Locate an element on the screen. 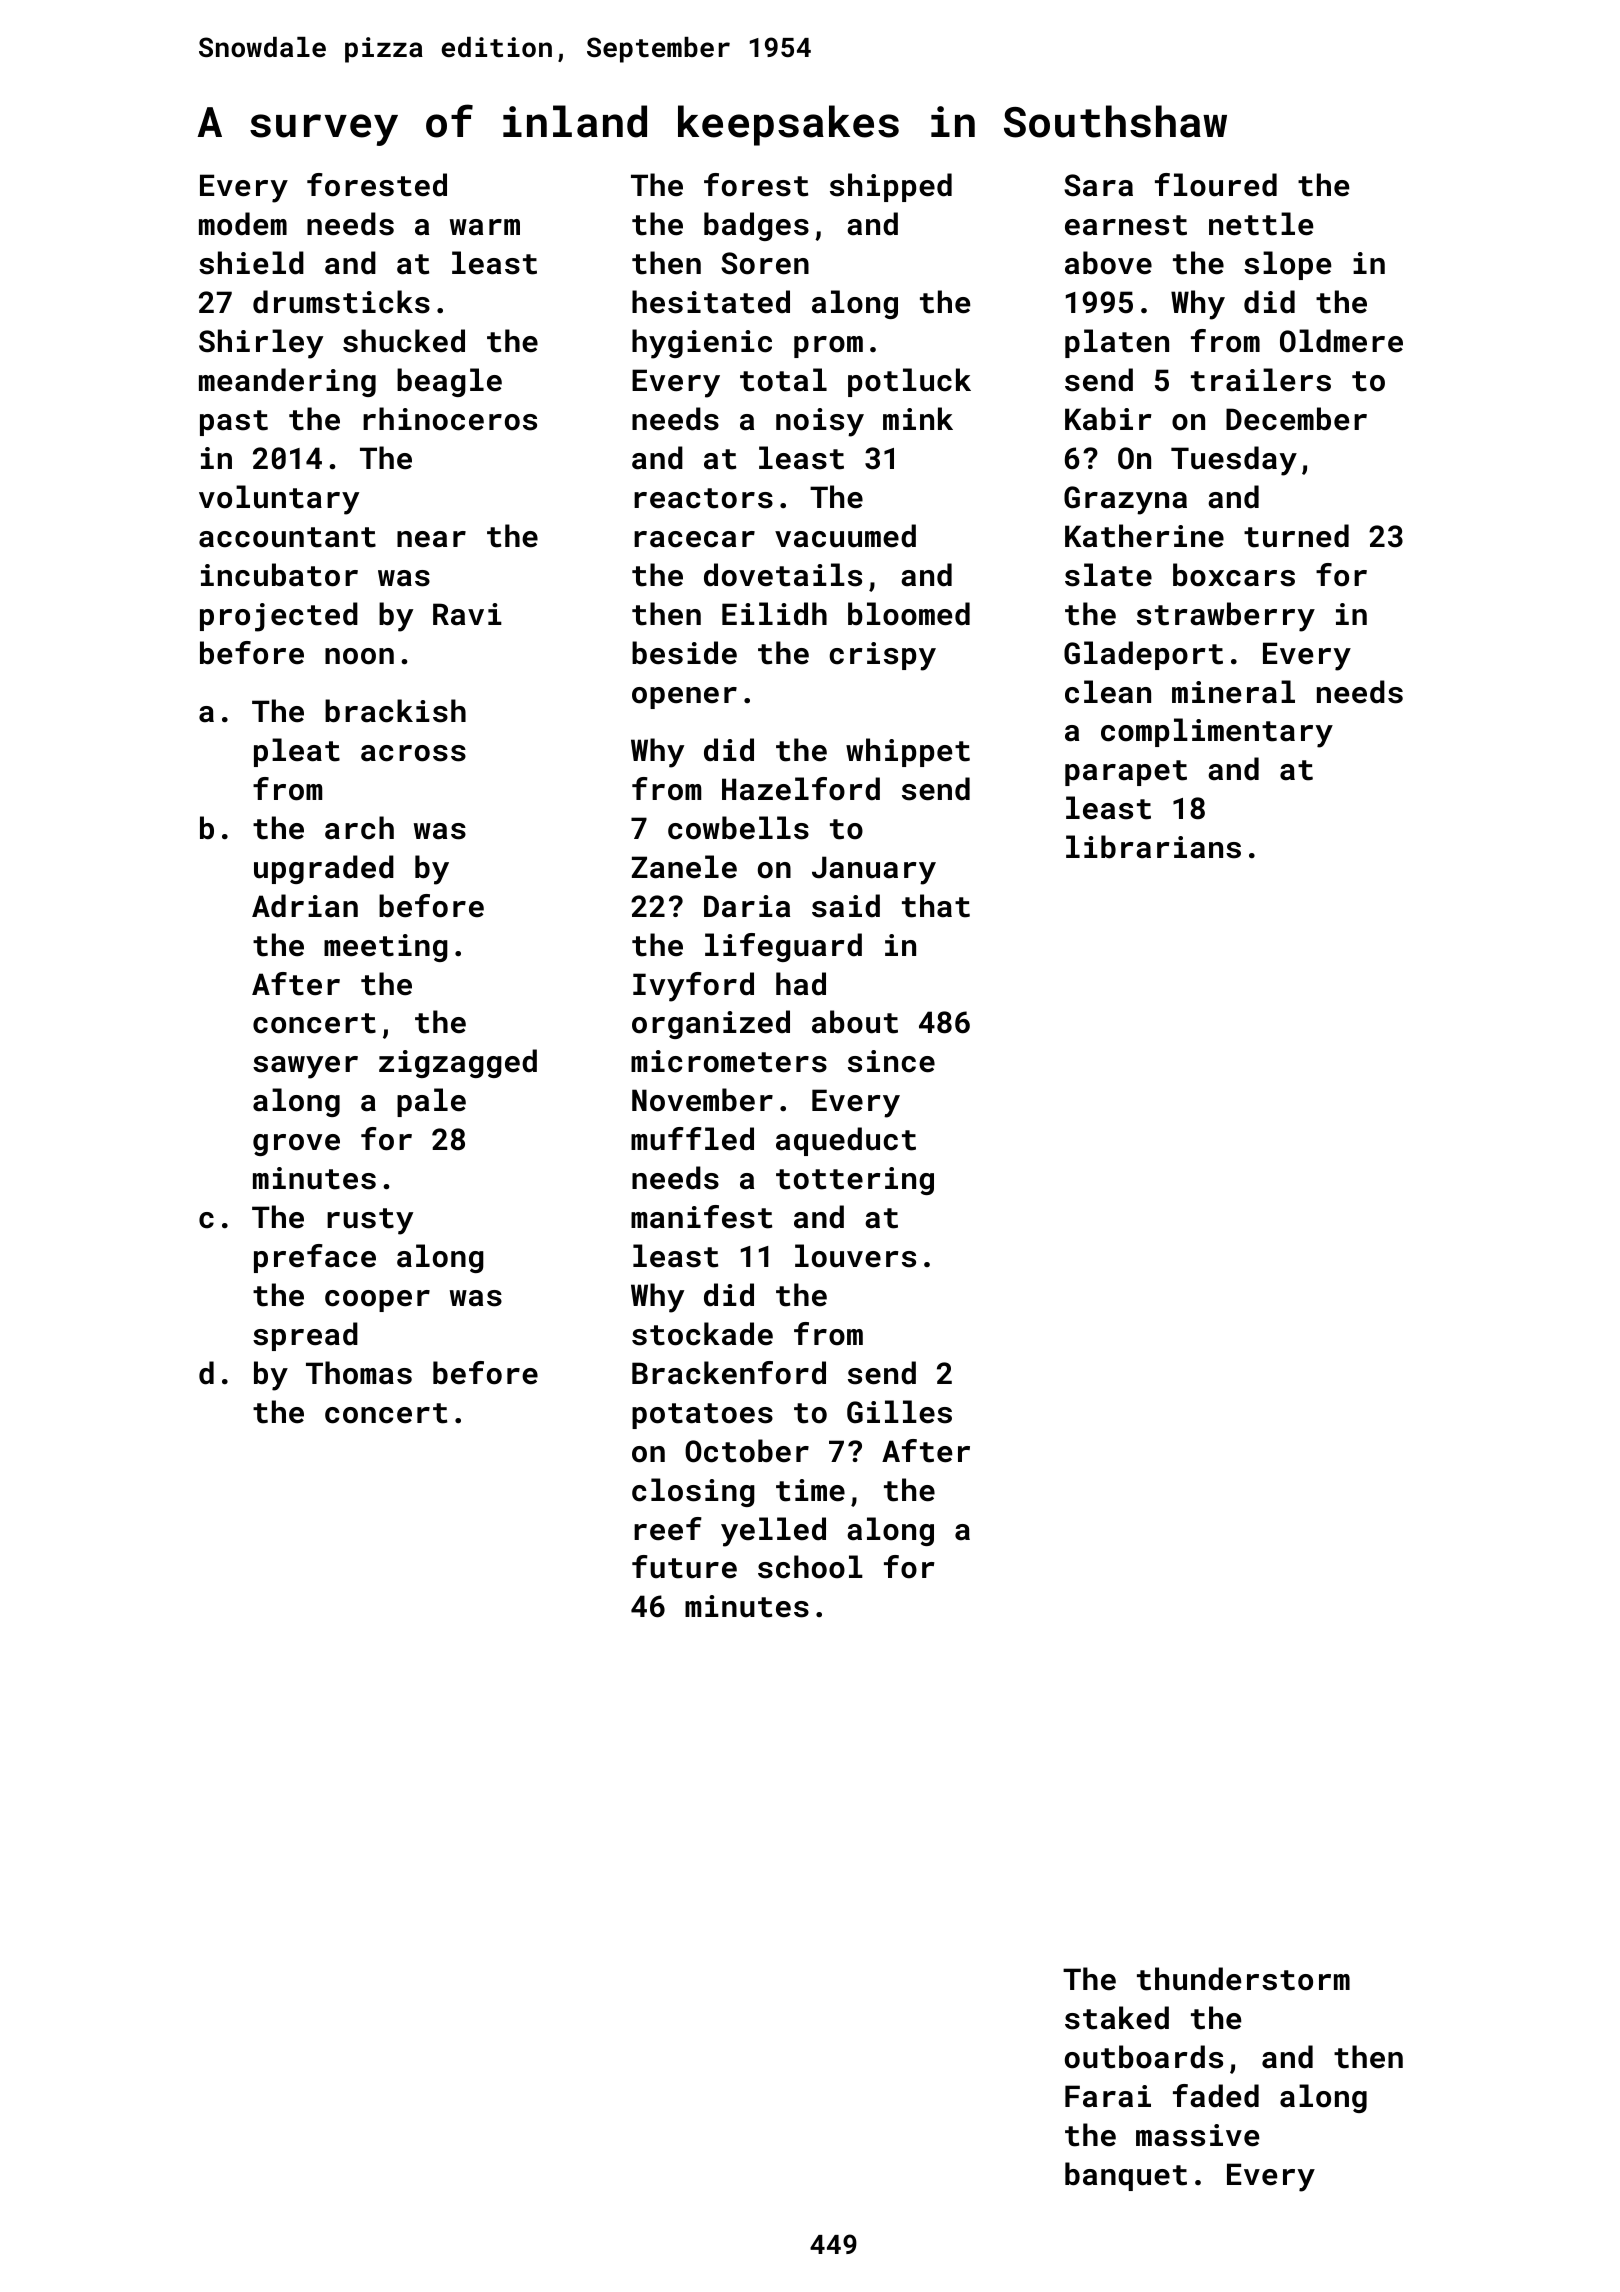  badges is located at coordinates (756, 226).
